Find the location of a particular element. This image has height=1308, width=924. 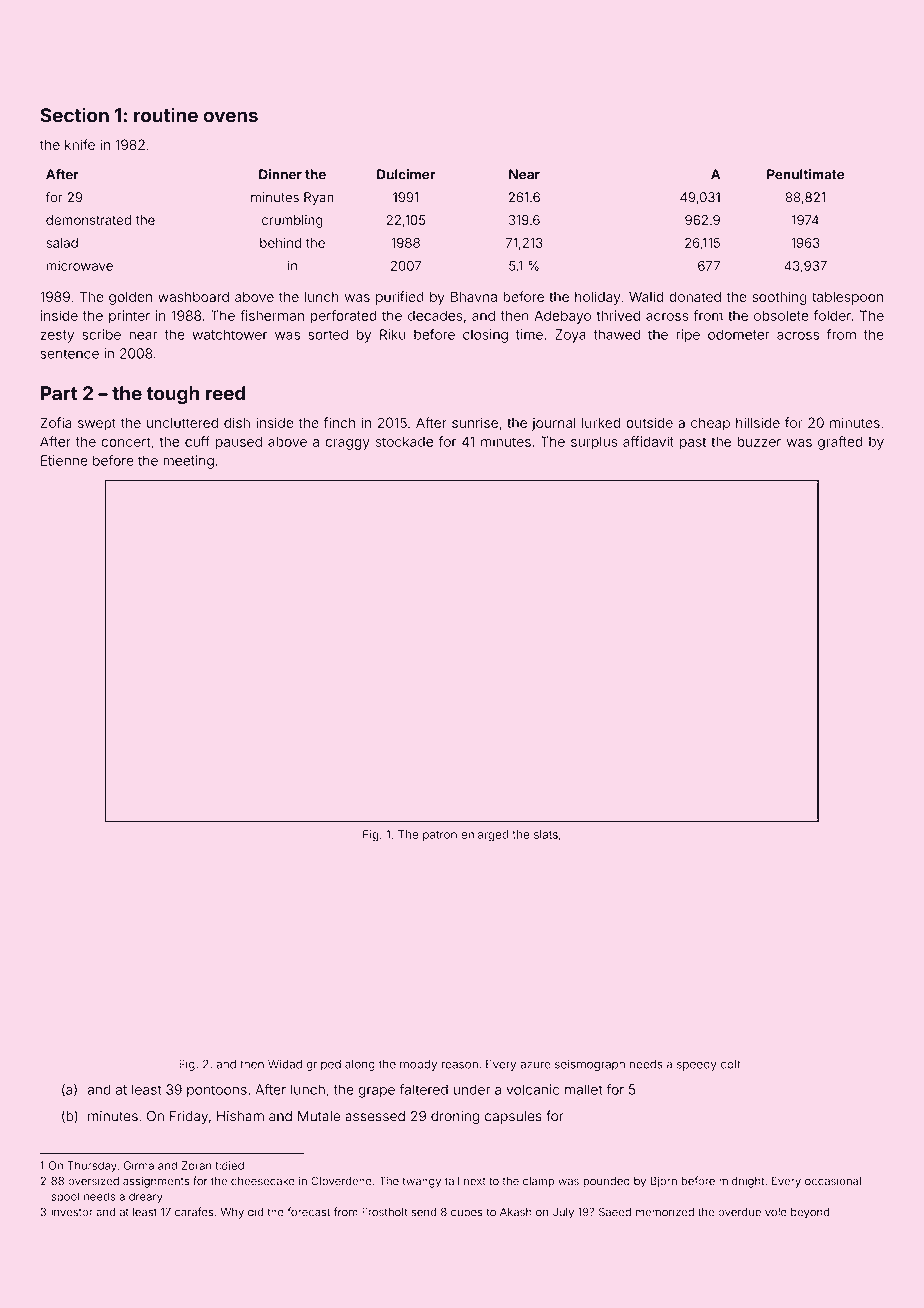

Dulcimer is located at coordinates (406, 174).
